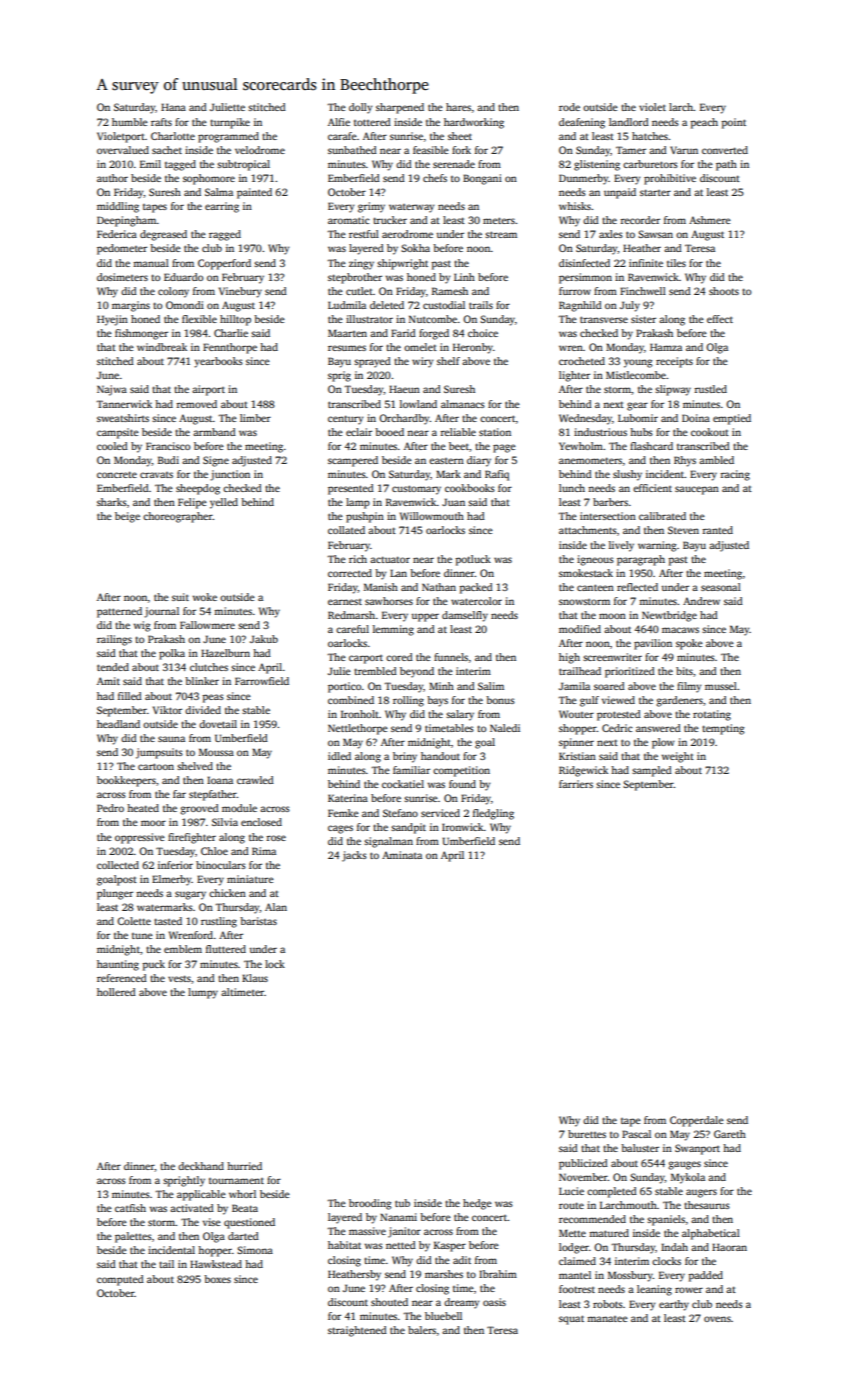 This screenshot has height=1400, width=849. Describe the element at coordinates (662, 516) in the screenshot. I see `calibrated` at that location.
